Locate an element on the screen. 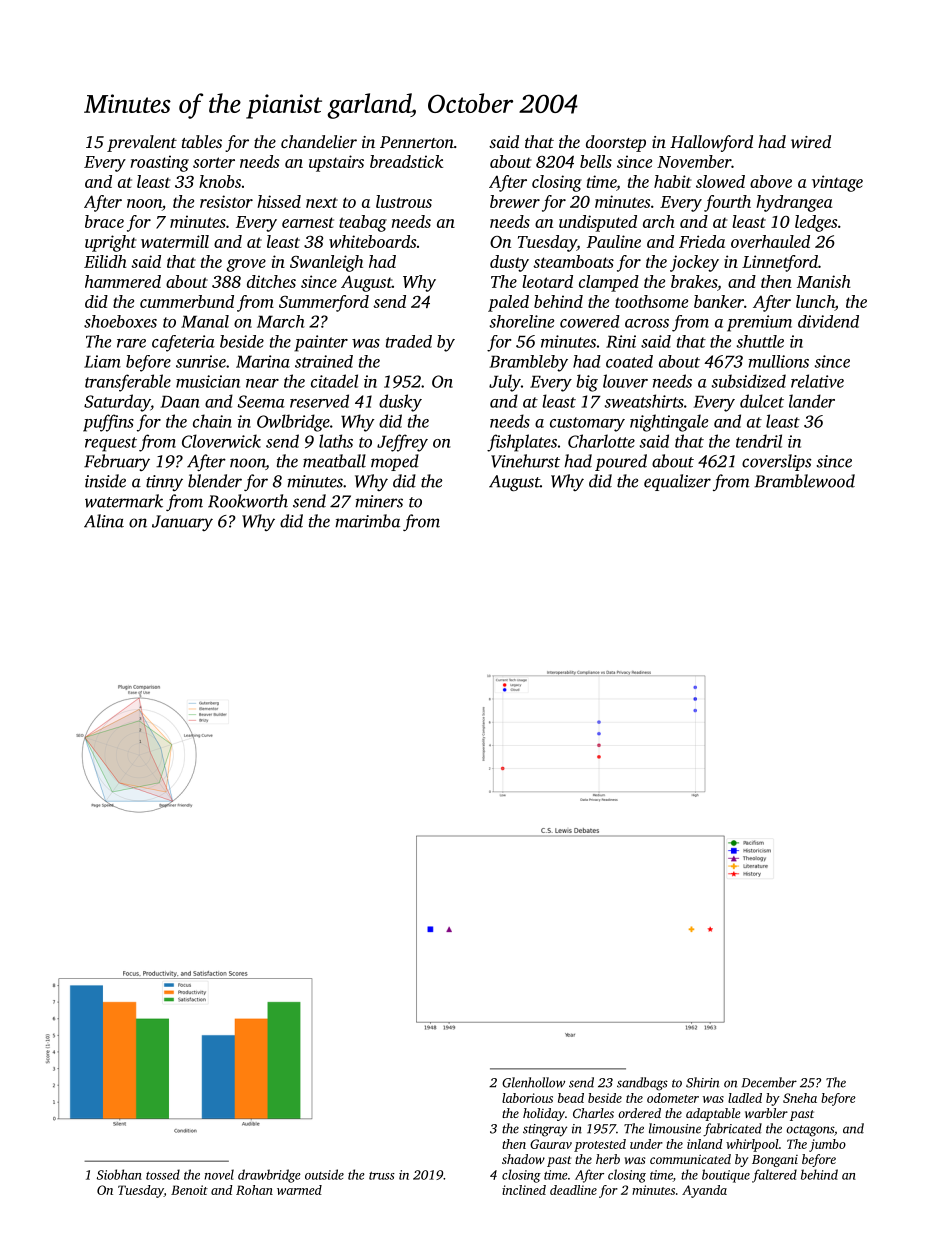 This screenshot has width=952, height=1233. Glenhollow is located at coordinates (533, 1082).
